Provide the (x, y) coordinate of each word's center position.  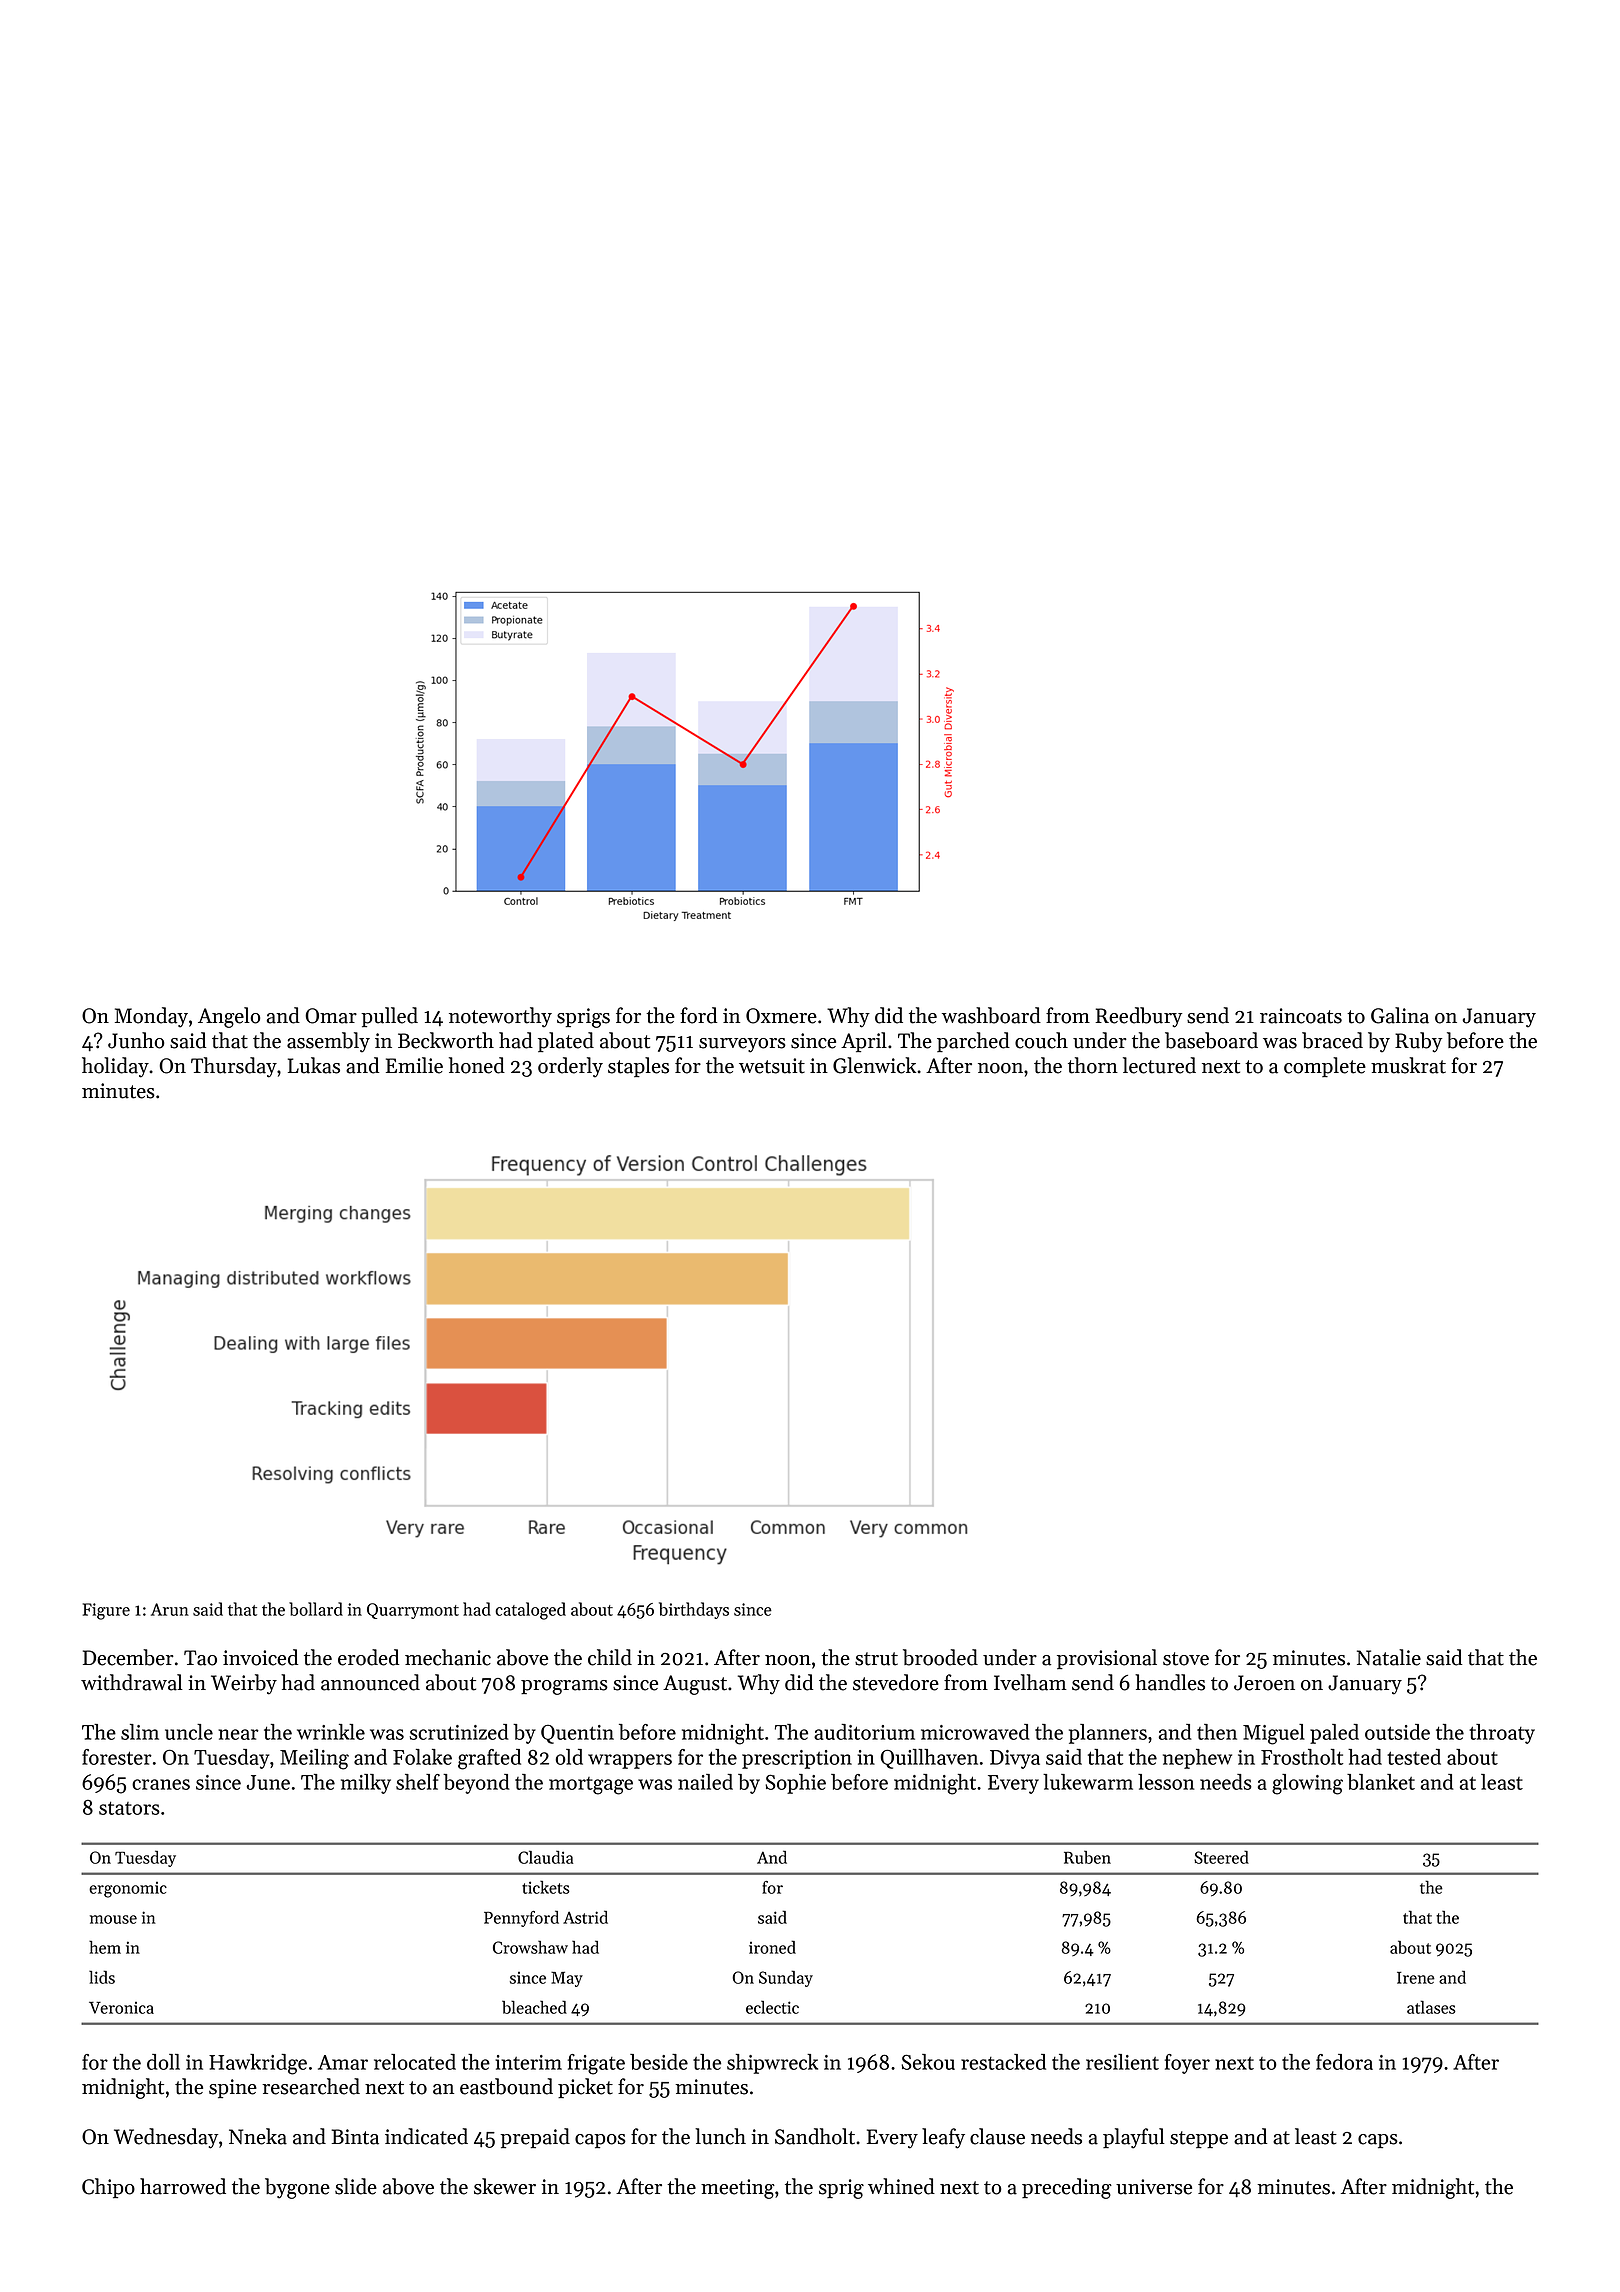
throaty (1502, 1734)
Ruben (1087, 1857)
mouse (113, 1919)
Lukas (314, 1065)
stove (1186, 1659)
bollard (316, 1609)
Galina (1400, 1015)
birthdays (694, 1610)
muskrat (1408, 1065)
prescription (797, 1759)
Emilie (414, 1065)
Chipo (108, 2188)
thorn (1093, 1065)
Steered (1221, 1857)
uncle (189, 1732)
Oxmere (781, 1016)
